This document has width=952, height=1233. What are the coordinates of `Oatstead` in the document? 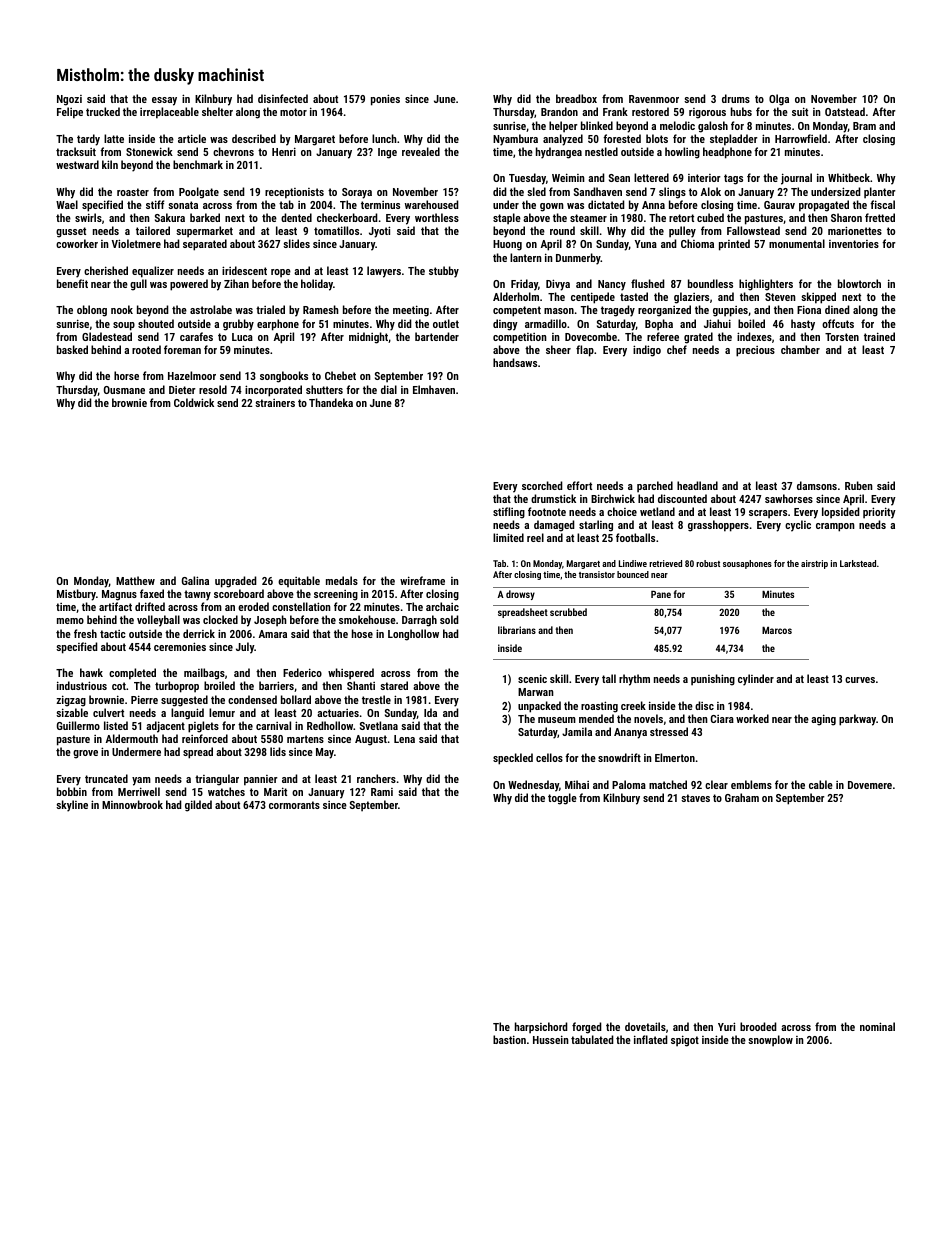 It's located at (845, 111).
